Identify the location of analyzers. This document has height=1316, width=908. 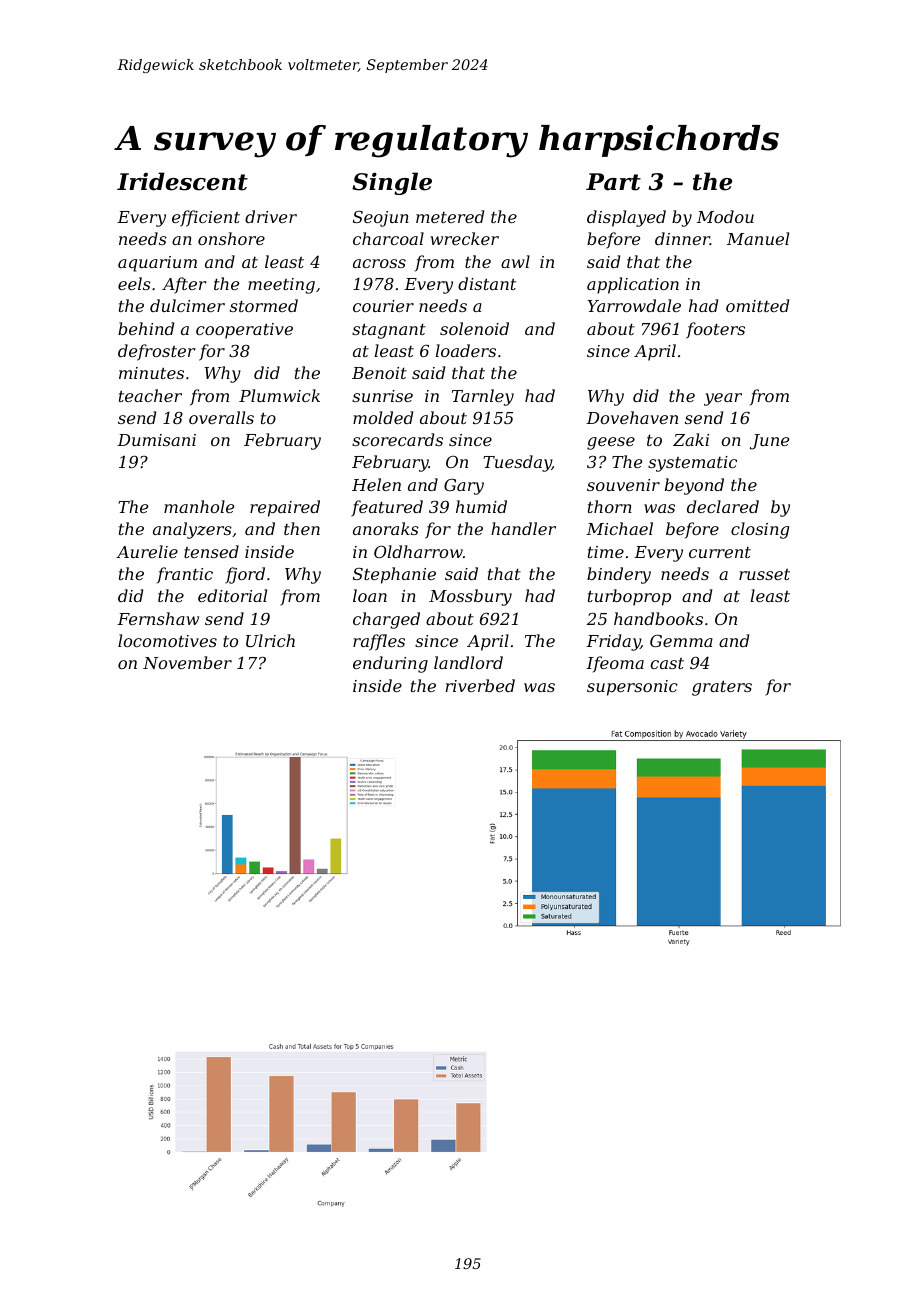
(192, 530).
